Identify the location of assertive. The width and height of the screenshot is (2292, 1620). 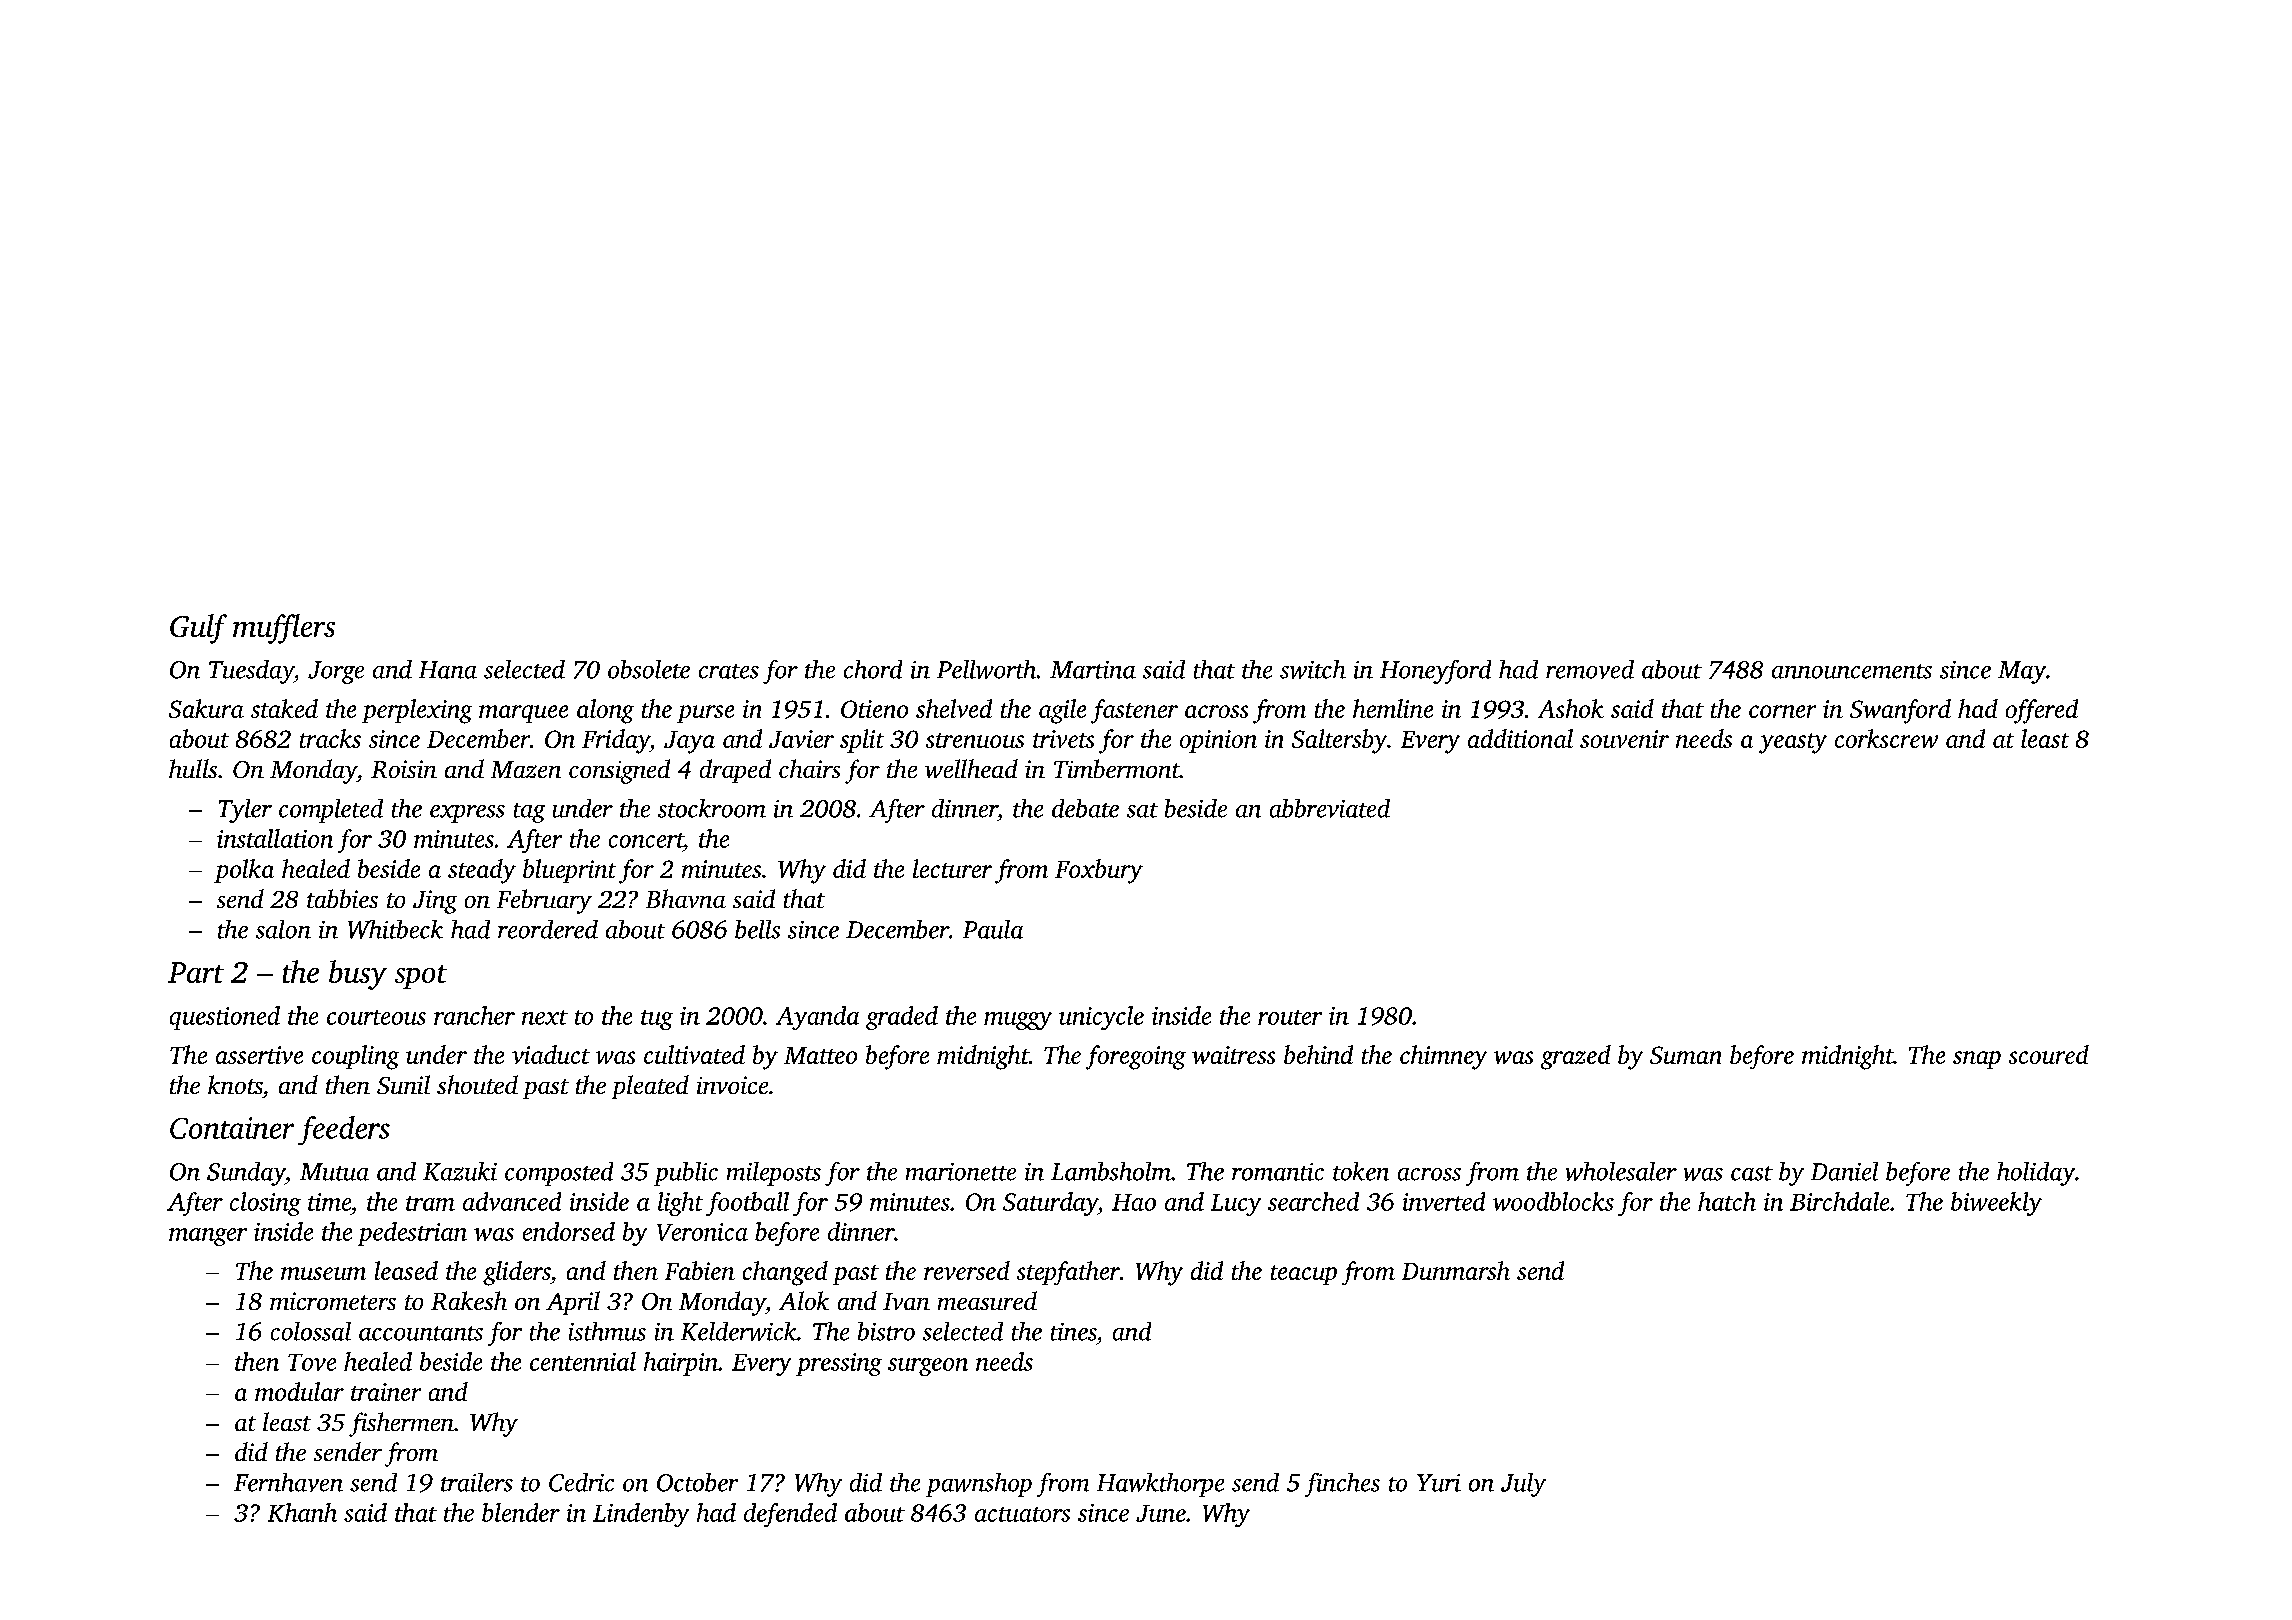
(259, 1055).
